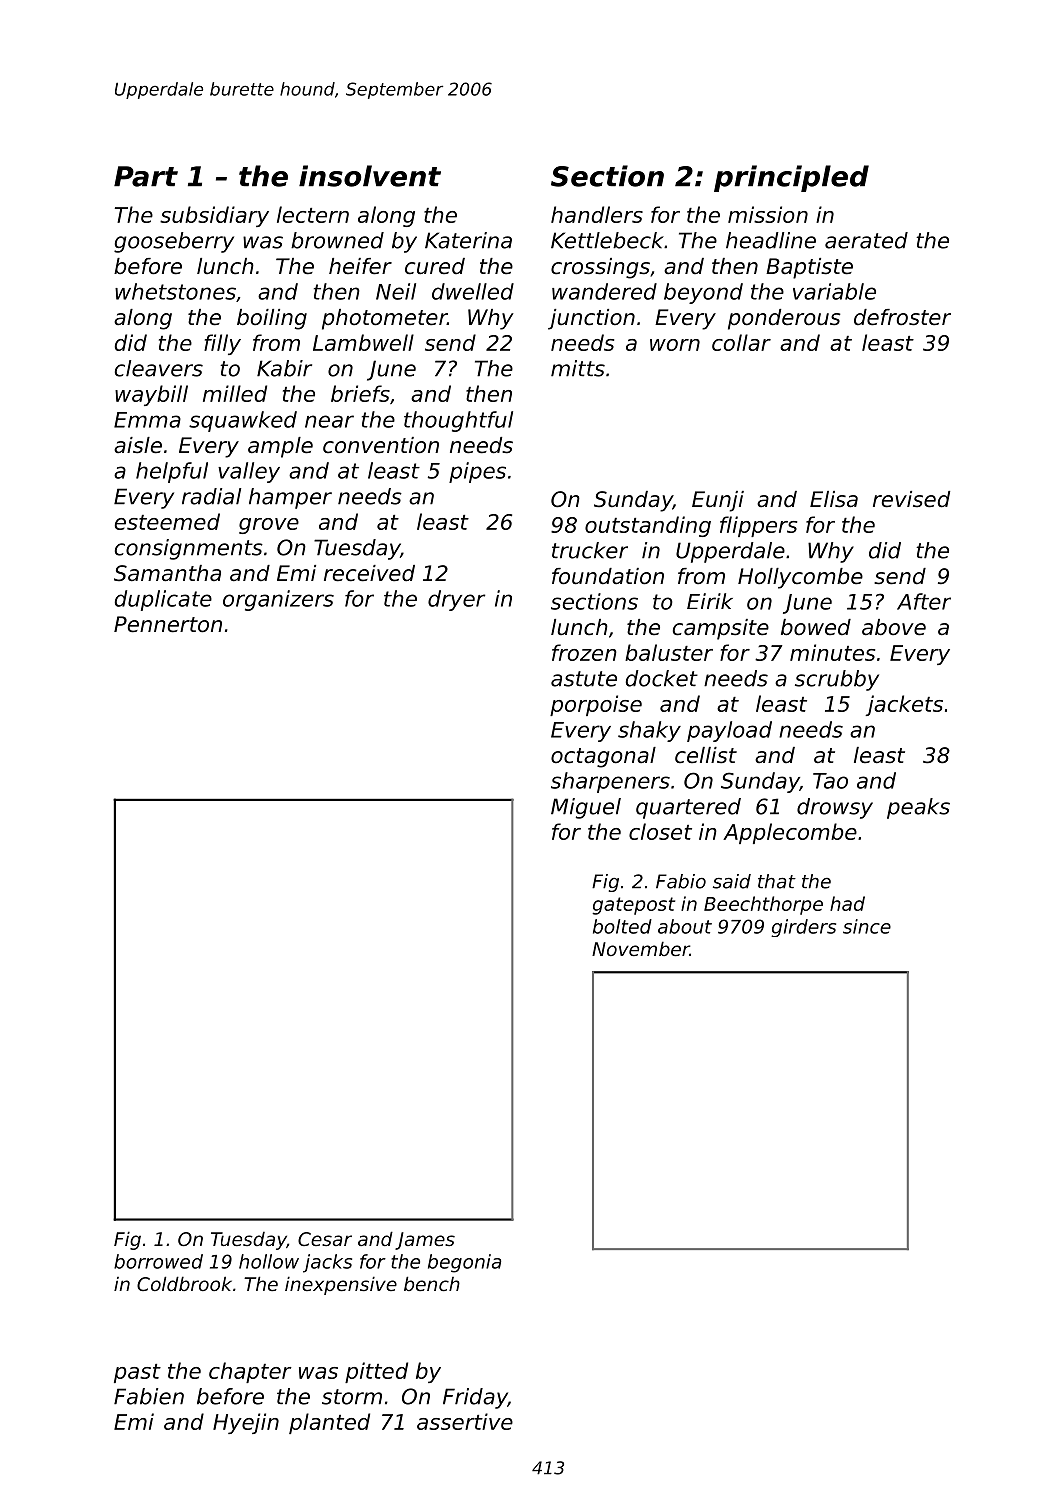 The width and height of the screenshot is (1064, 1511). I want to click on closet, so click(660, 831).
